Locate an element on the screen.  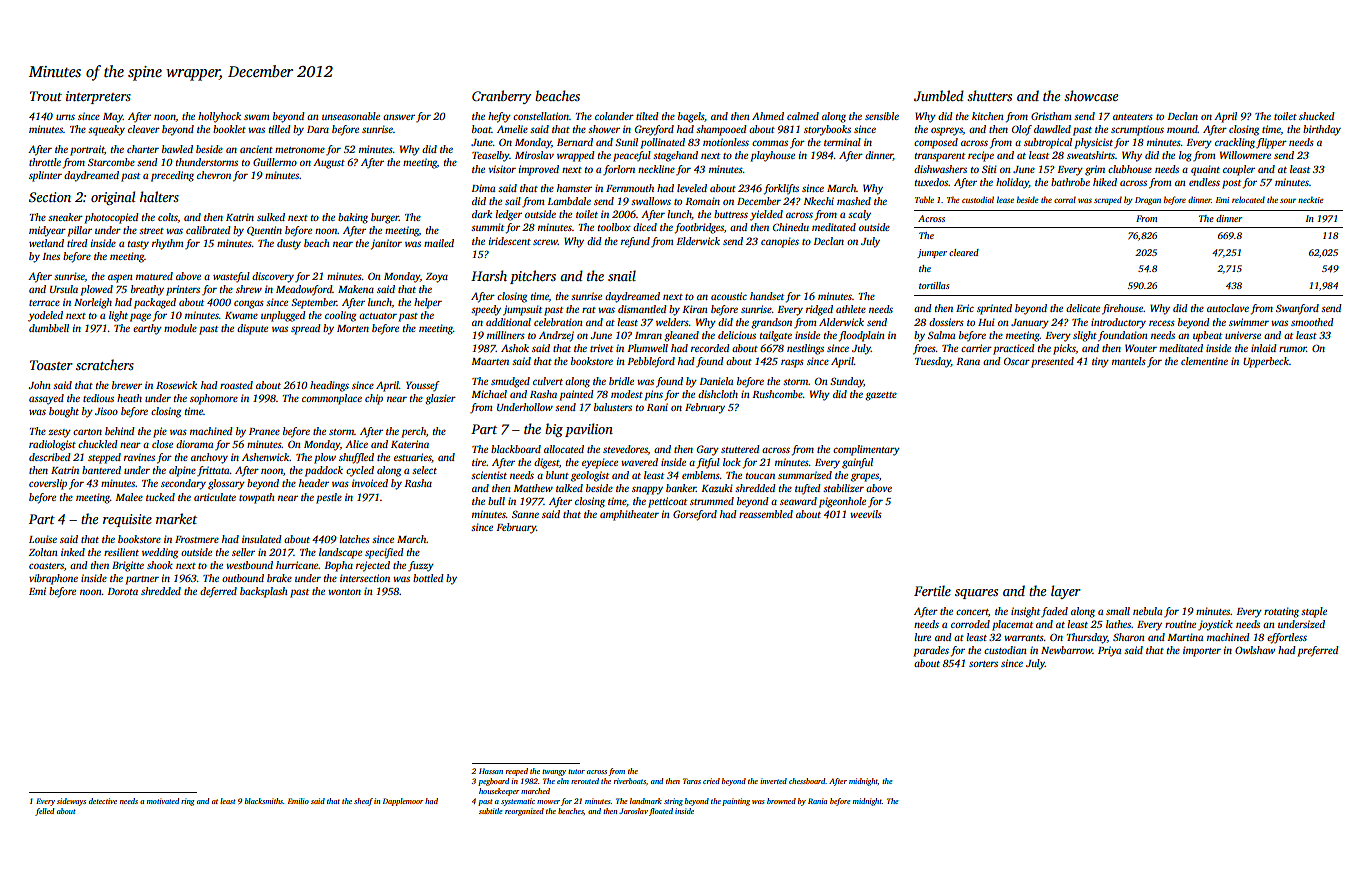
swam is located at coordinates (257, 117).
